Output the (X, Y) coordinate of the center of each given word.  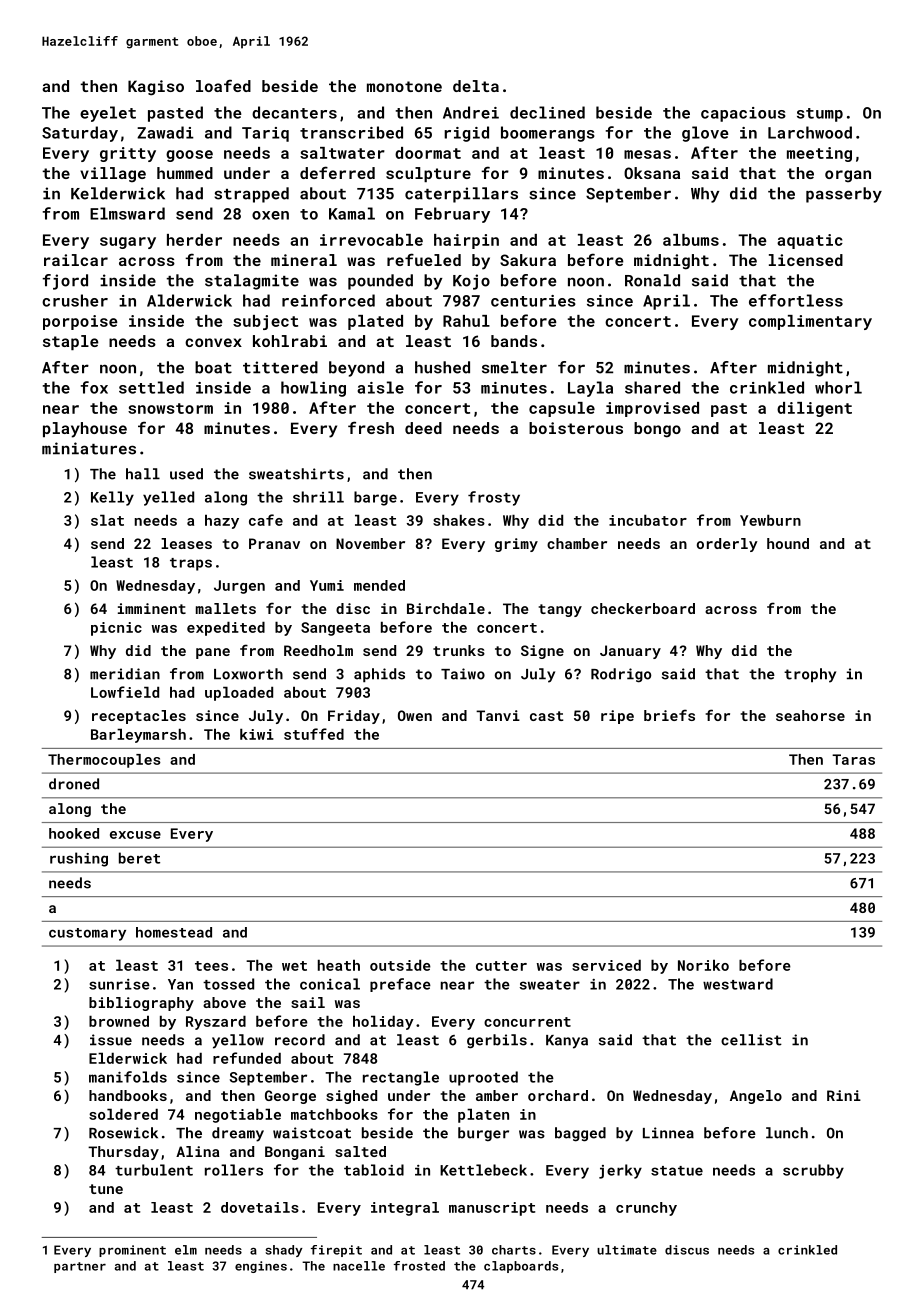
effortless (796, 300)
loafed (223, 85)
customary (87, 934)
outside (400, 965)
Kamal (352, 213)
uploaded (239, 694)
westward (738, 984)
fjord (65, 282)
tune (106, 1189)
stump (820, 115)
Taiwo (463, 674)
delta (476, 86)
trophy (810, 675)
